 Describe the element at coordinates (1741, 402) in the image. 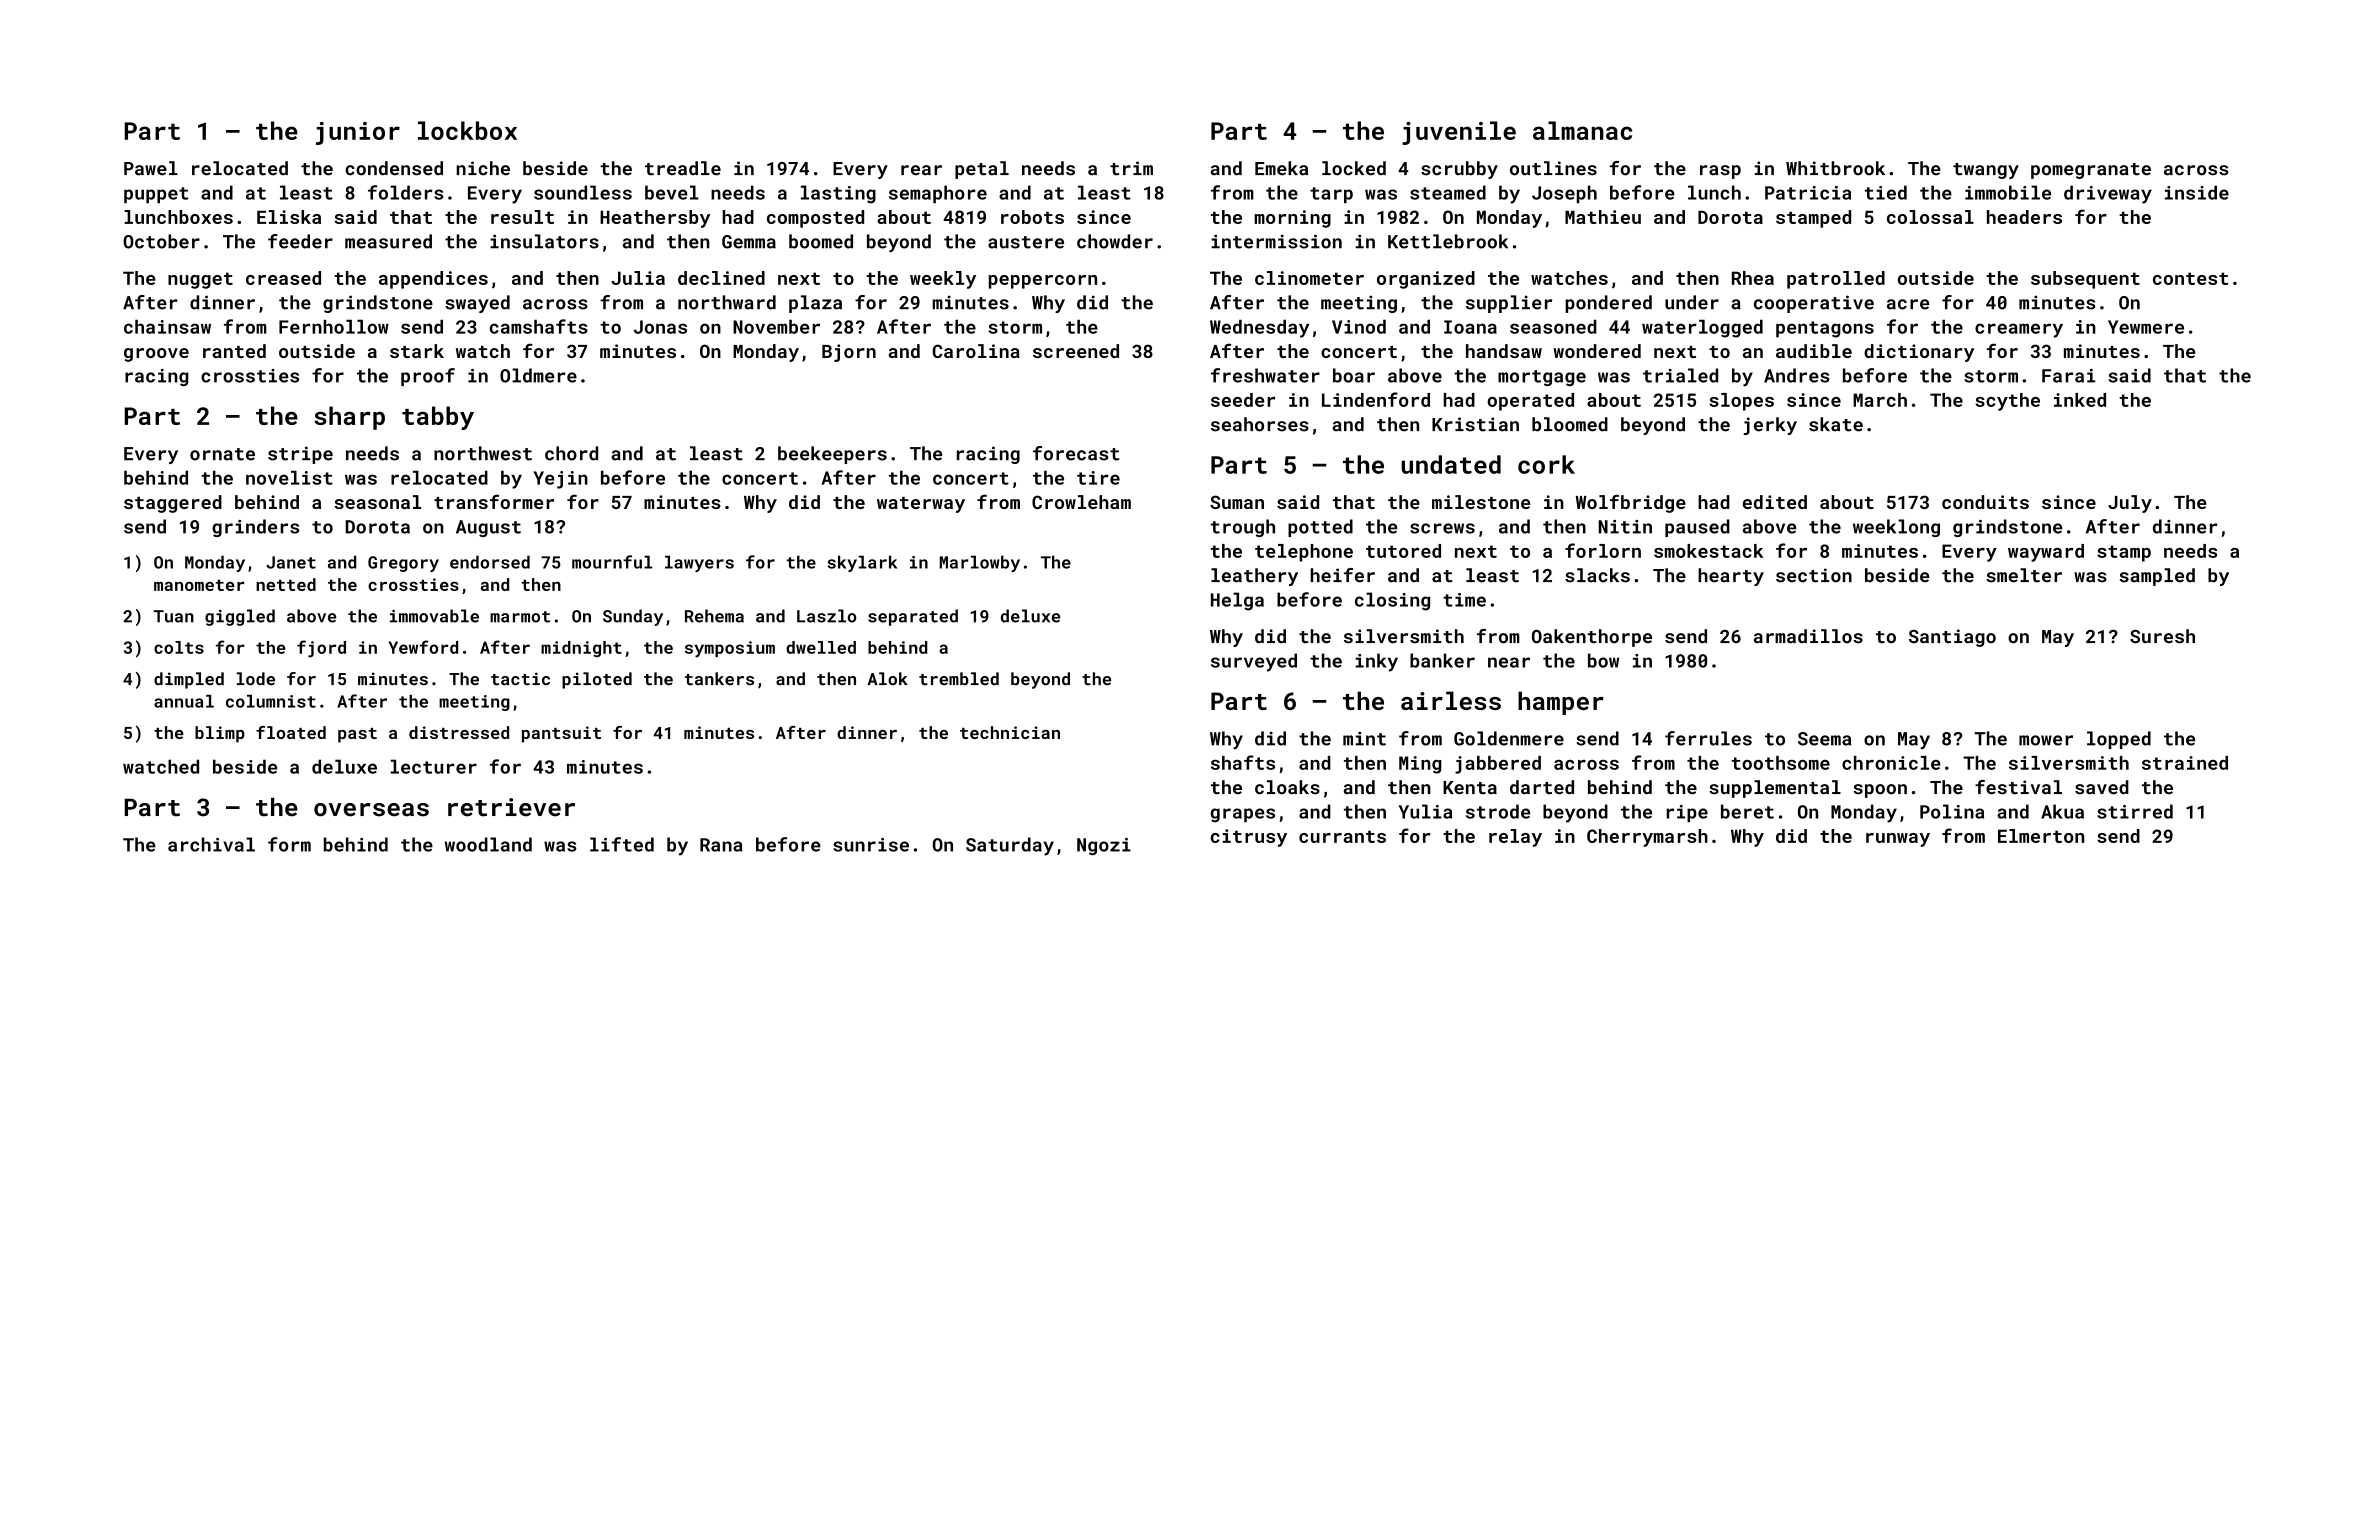

I see `slopes` at that location.
